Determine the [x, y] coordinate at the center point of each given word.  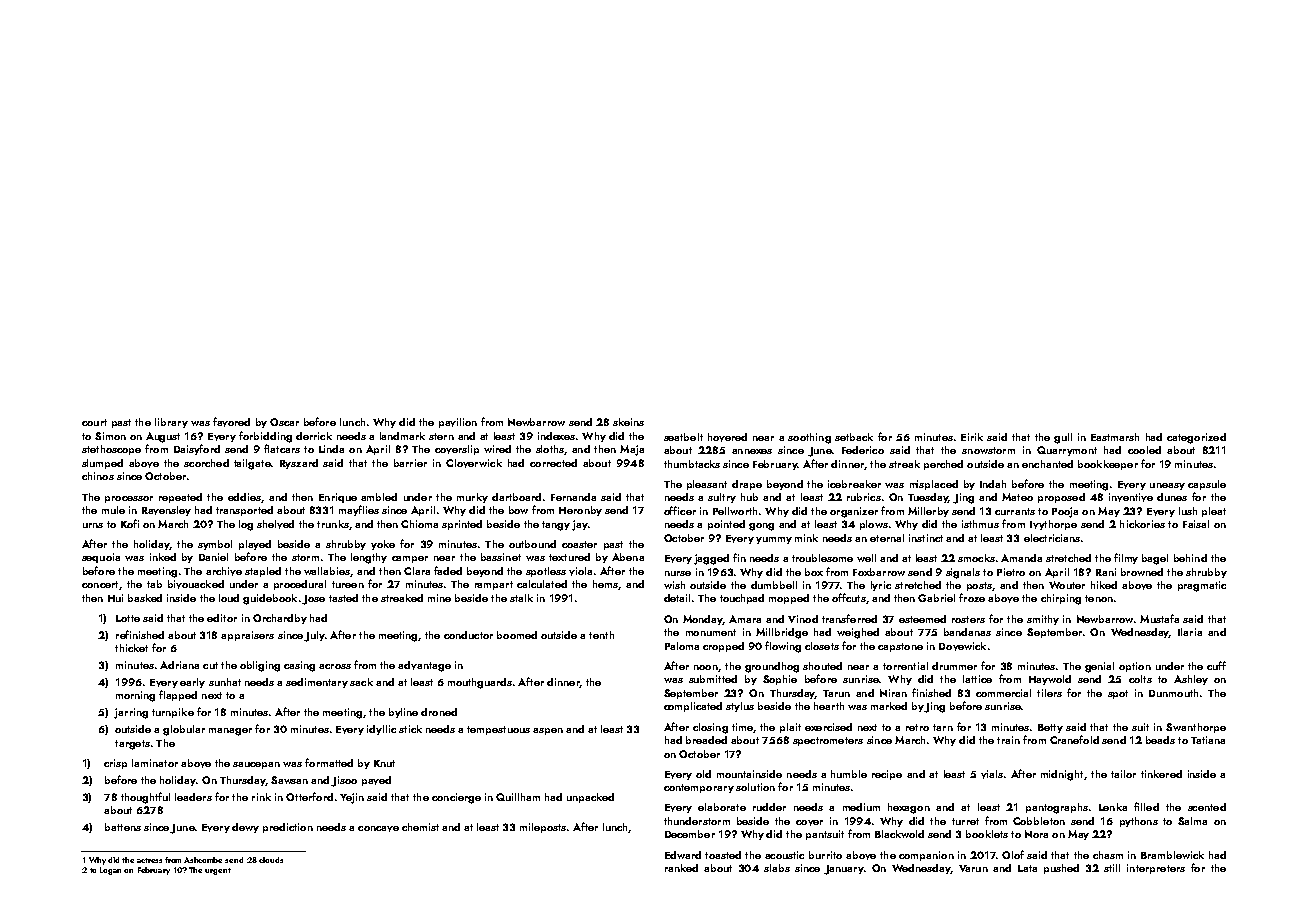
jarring [131, 713]
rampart [494, 585]
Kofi [130, 523]
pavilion [458, 423]
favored [231, 422]
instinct [926, 538]
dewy [245, 828]
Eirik [972, 437]
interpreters [1156, 869]
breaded [706, 740]
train [1008, 740]
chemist [420, 827]
